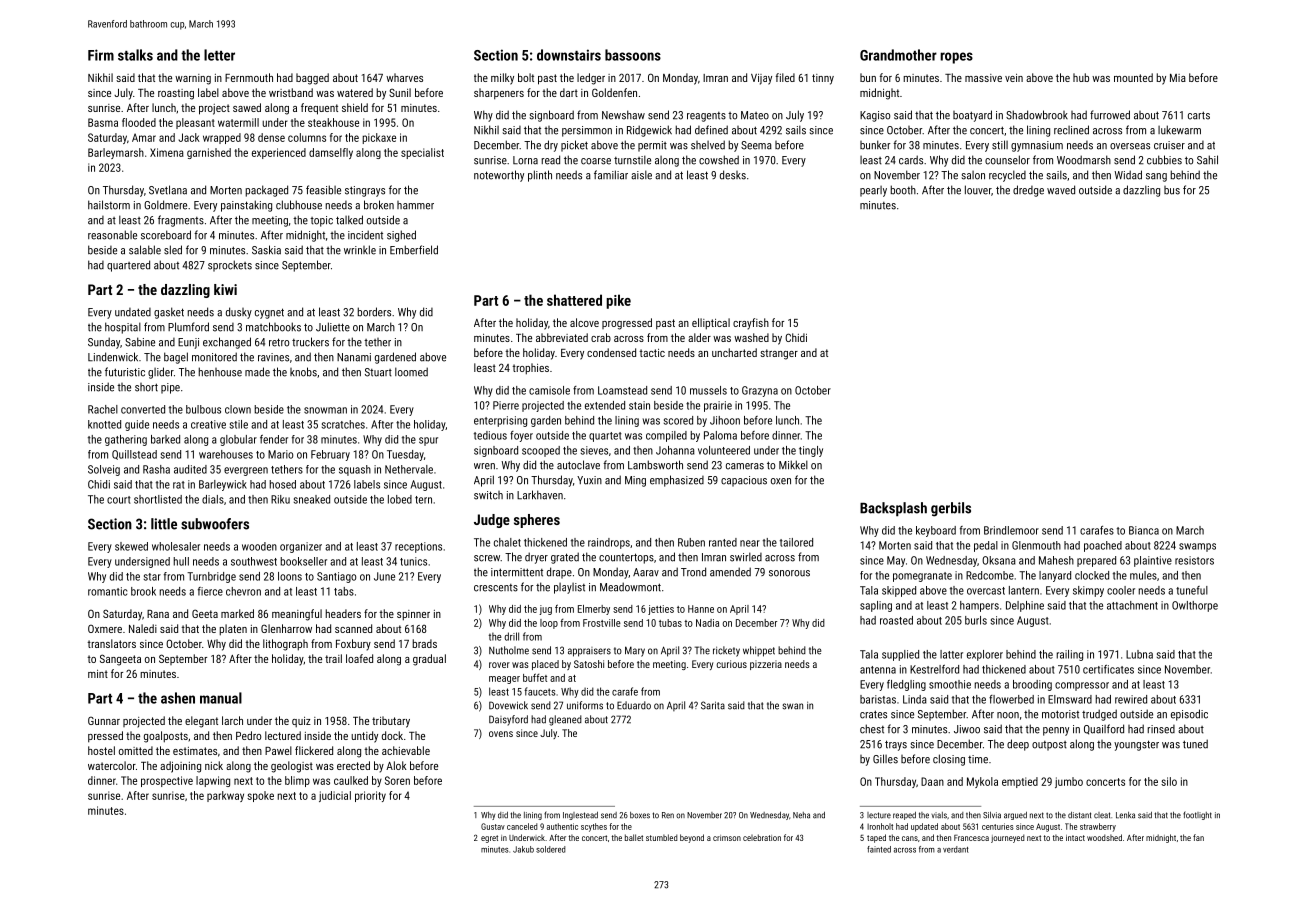 This image has width=1308, height=924. Describe the element at coordinates (1172, 190) in the image. I see `bus` at that location.
